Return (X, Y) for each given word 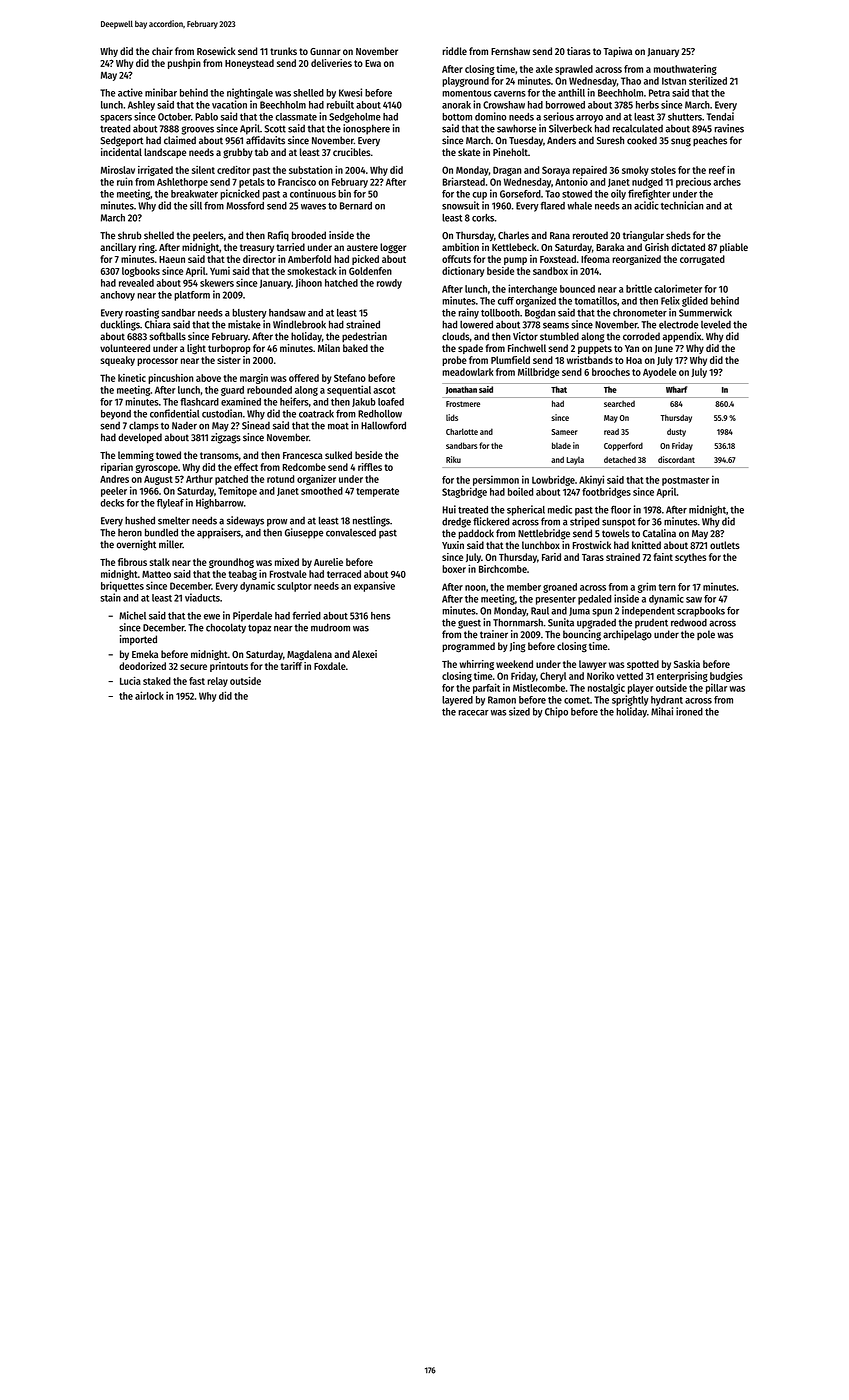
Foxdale (330, 666)
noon (475, 588)
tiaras (579, 51)
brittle (639, 288)
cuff (506, 301)
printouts (229, 667)
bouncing (582, 635)
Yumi (220, 271)
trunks (283, 51)
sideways (245, 521)
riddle (454, 51)
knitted (646, 545)
